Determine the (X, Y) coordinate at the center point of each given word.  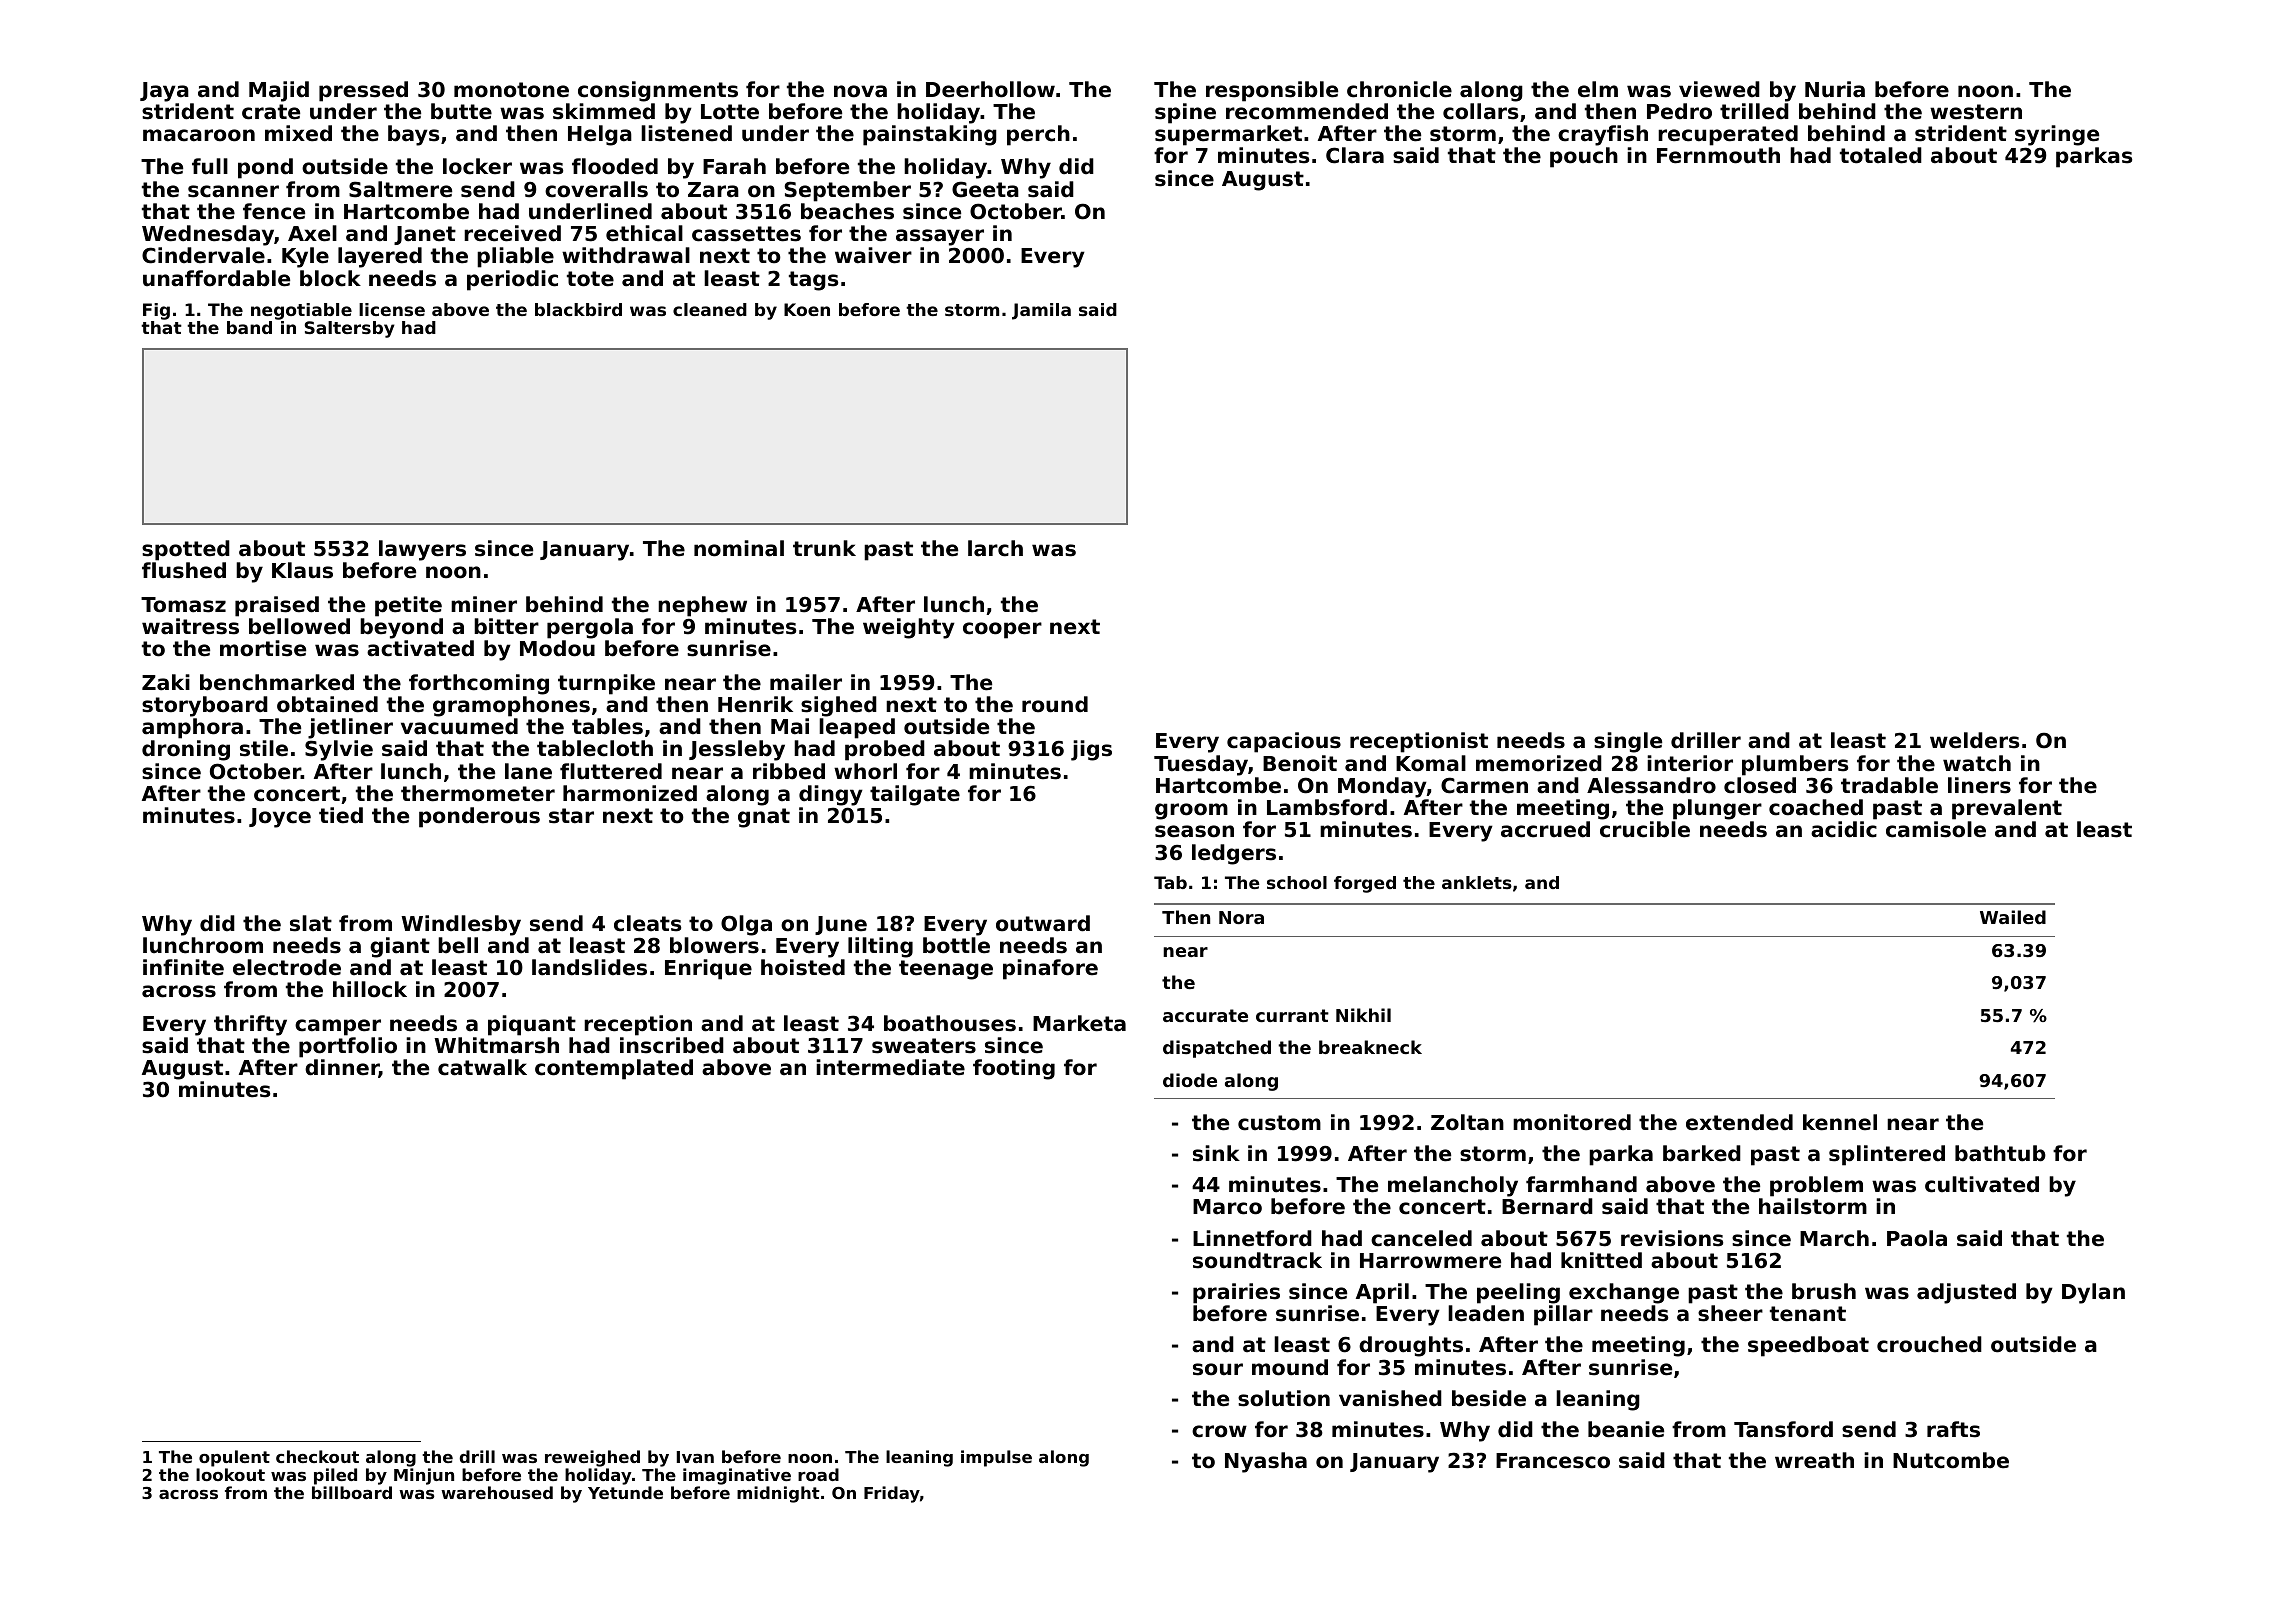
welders (1974, 740)
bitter (506, 626)
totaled (1881, 155)
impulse (996, 1458)
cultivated (1982, 1184)
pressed (363, 91)
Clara (1355, 155)
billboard (352, 1492)
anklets (1477, 882)
